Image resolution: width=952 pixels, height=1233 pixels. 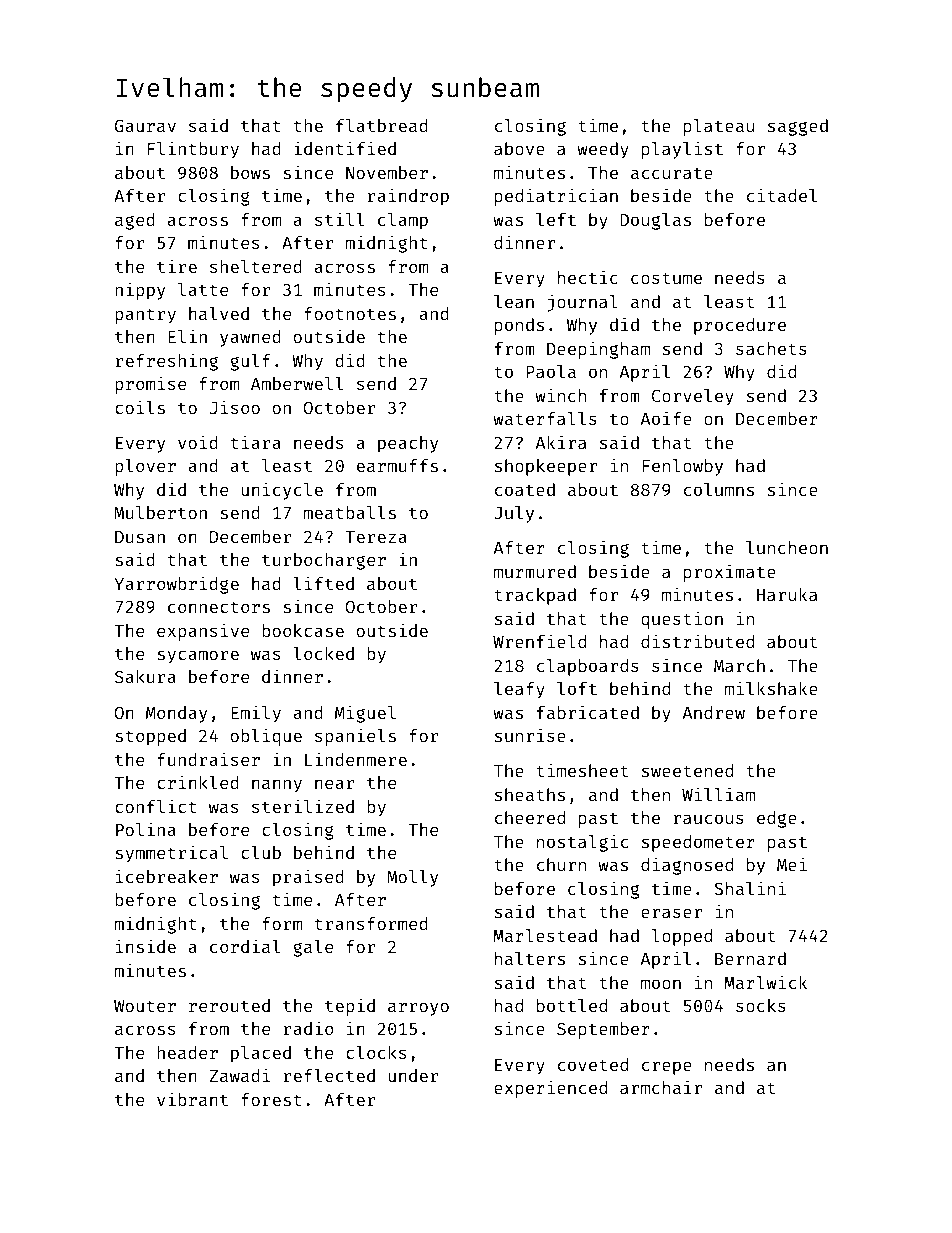 What do you see at coordinates (345, 148) in the document?
I see `identified` at bounding box center [345, 148].
